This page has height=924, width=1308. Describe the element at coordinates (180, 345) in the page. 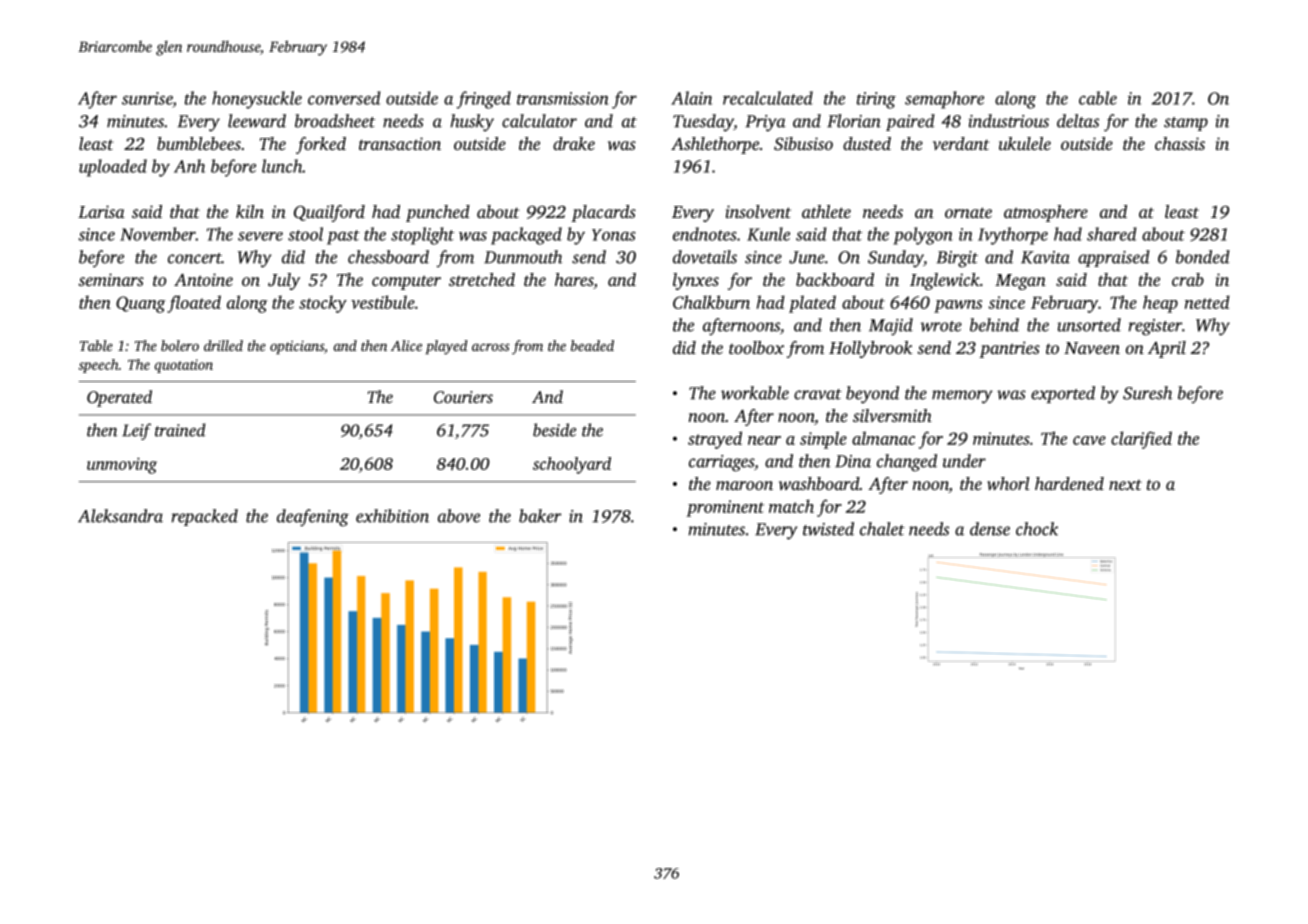

I see `bolero` at that location.
